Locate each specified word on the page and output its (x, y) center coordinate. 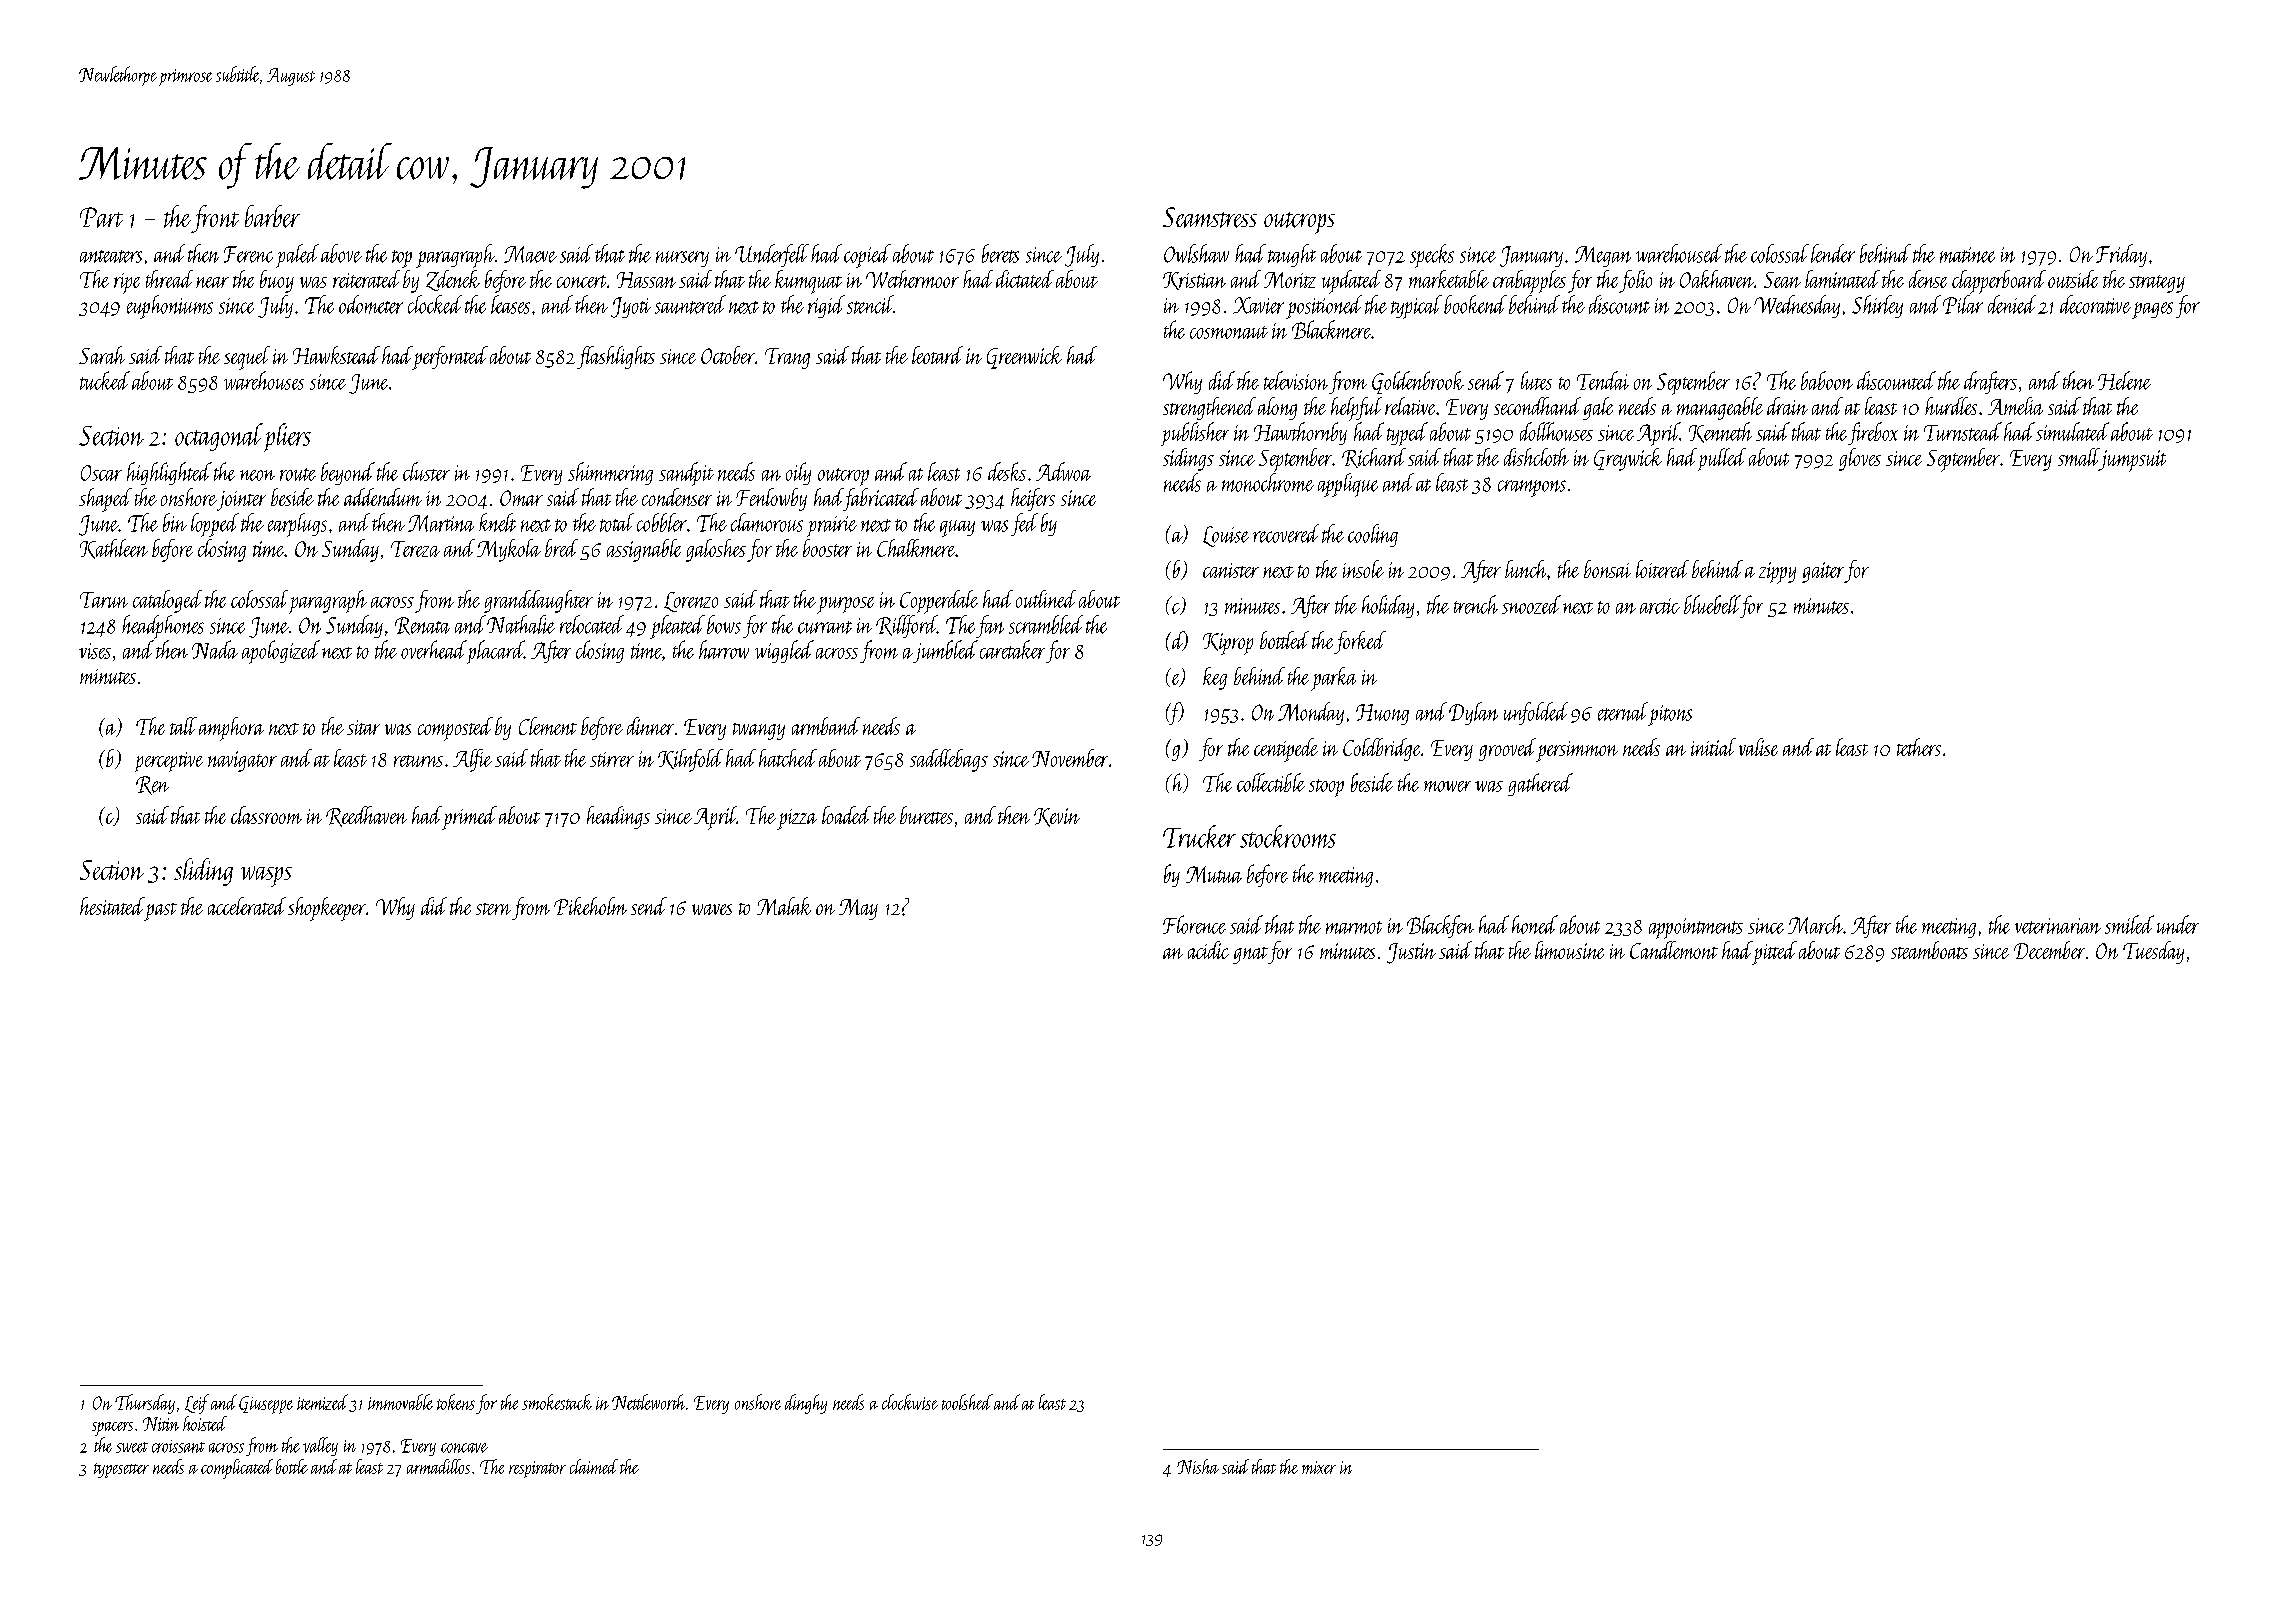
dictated (1025, 279)
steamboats (1929, 950)
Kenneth (1720, 432)
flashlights (616, 357)
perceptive (169, 762)
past (161, 912)
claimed (594, 1466)
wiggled (784, 651)
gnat (1250, 955)
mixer (1319, 1467)
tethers (1919, 747)
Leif (197, 1404)
